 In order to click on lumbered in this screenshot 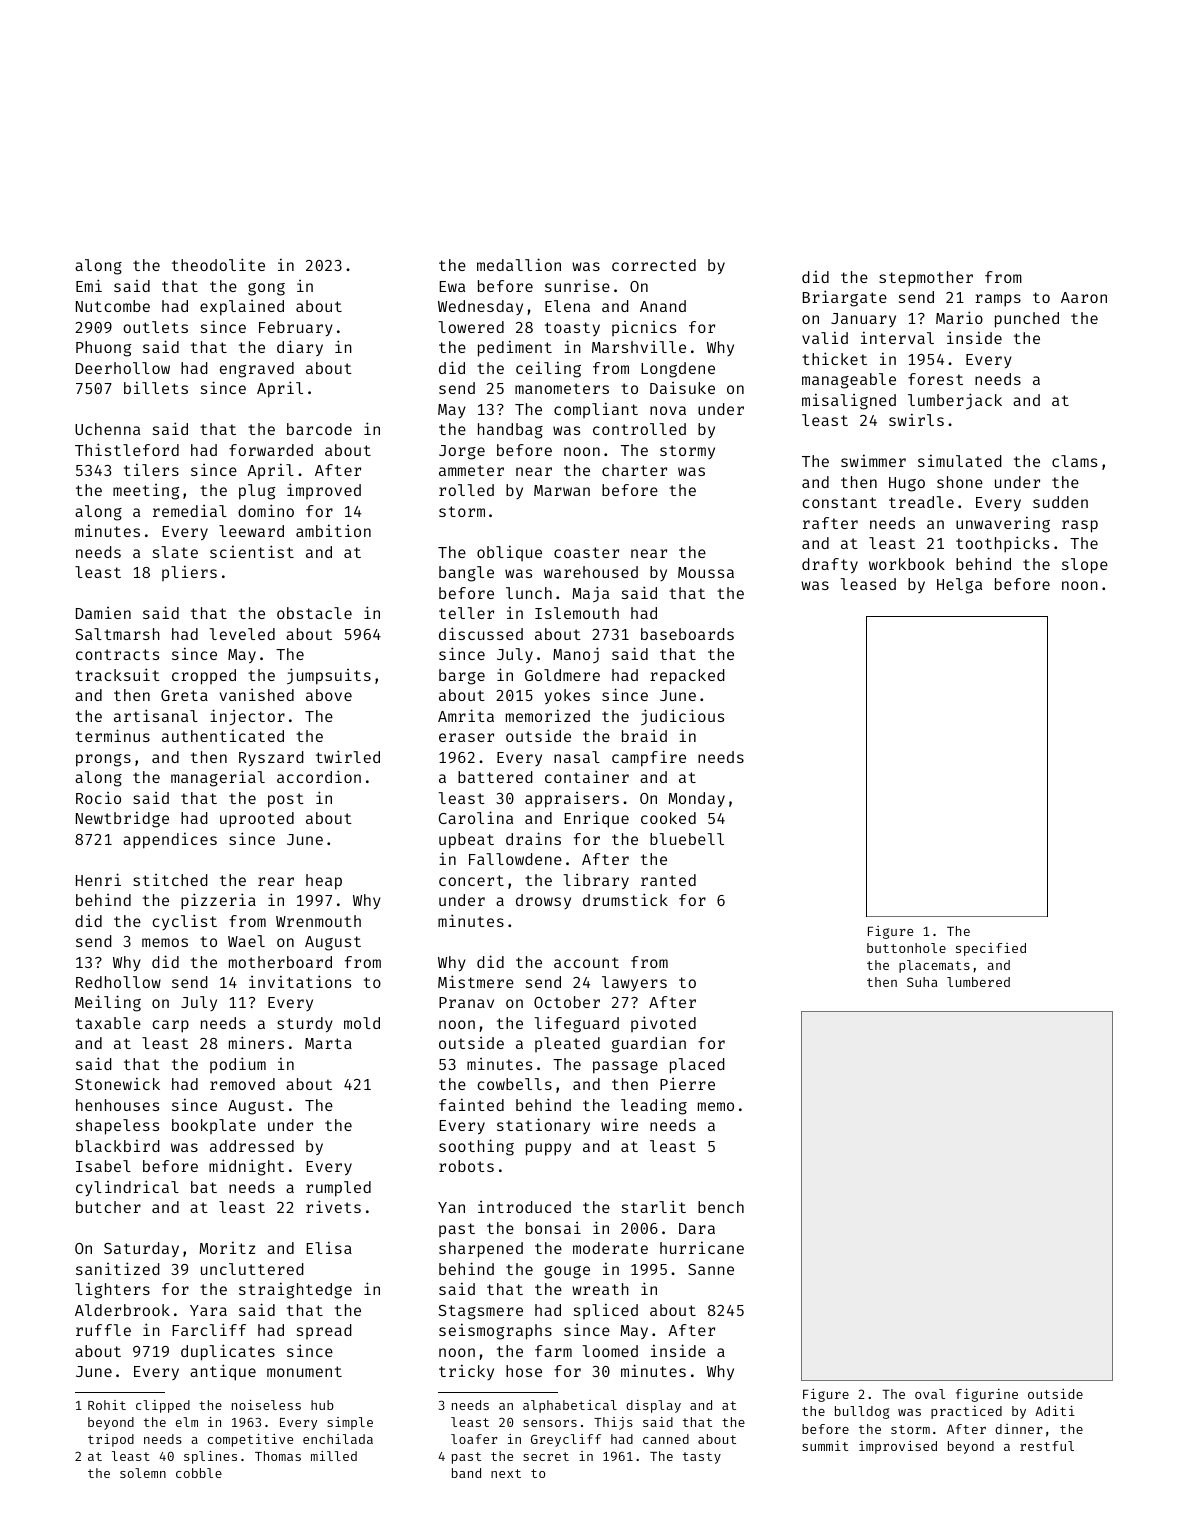, I will do `click(978, 982)`.
